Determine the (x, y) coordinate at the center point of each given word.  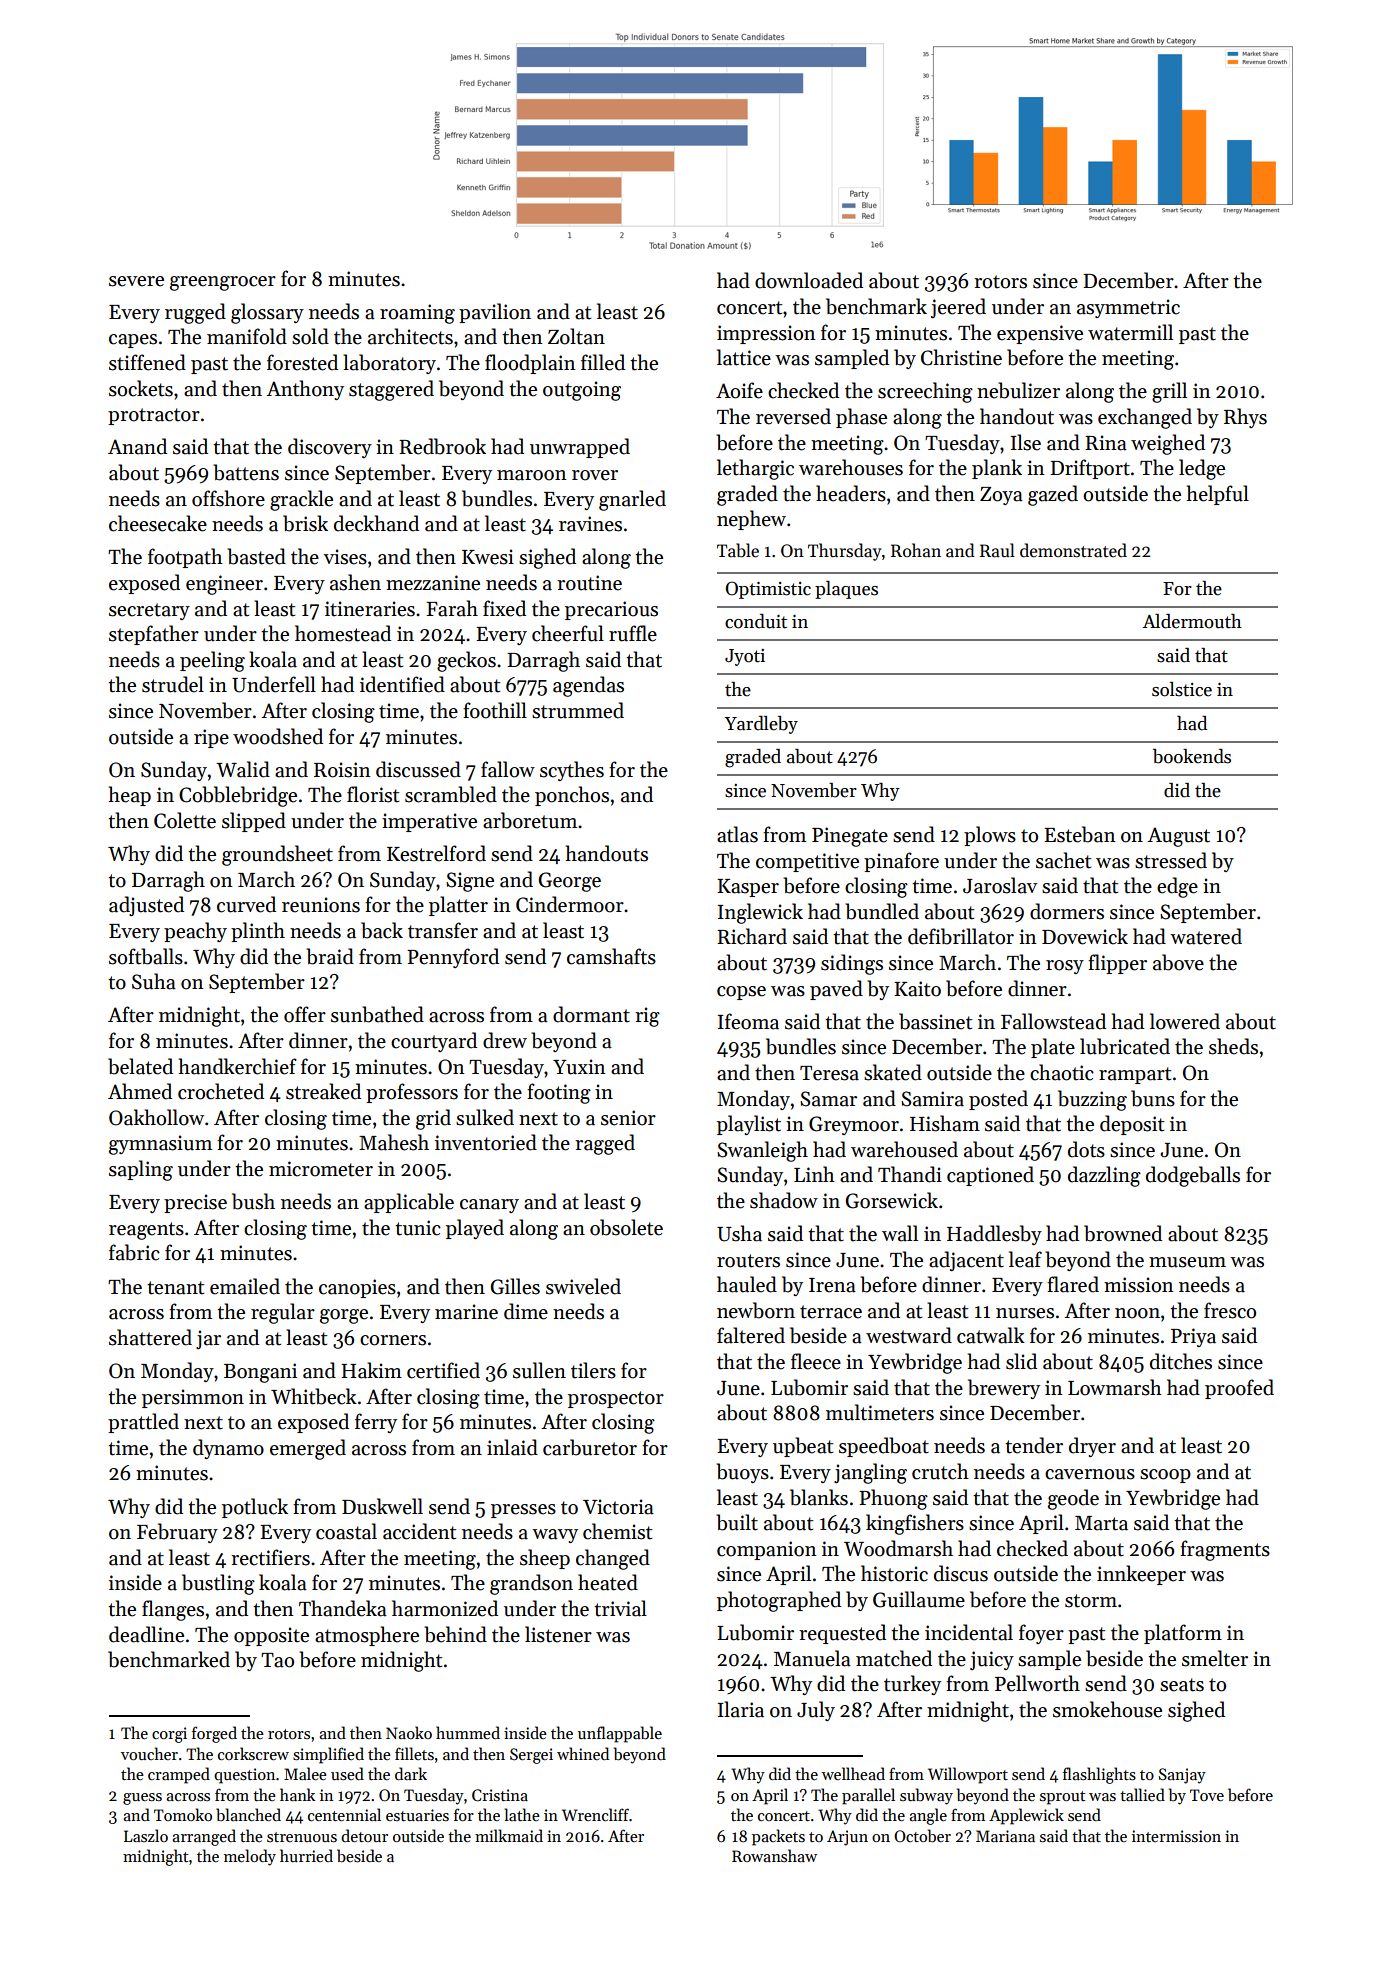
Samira (932, 1099)
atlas (737, 834)
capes (133, 341)
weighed (1168, 444)
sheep (545, 1559)
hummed (468, 1732)
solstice (1182, 689)
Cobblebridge (238, 796)
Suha (154, 981)
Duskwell (382, 1506)
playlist (749, 1125)
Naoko (409, 1732)
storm (1091, 1601)
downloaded (809, 280)
